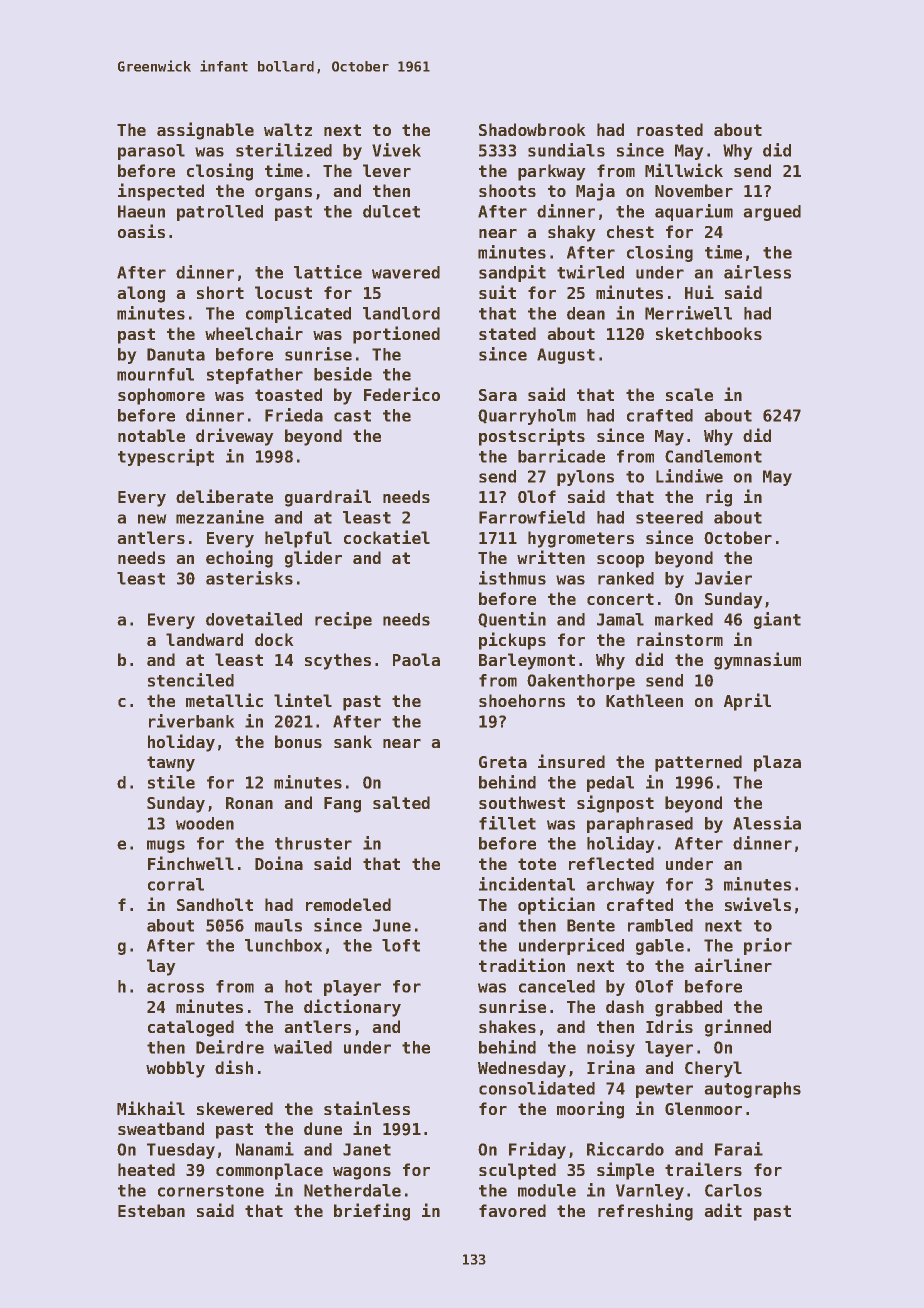 The height and width of the image is (1308, 924). Describe the element at coordinates (141, 294) in the image. I see `along` at that location.
